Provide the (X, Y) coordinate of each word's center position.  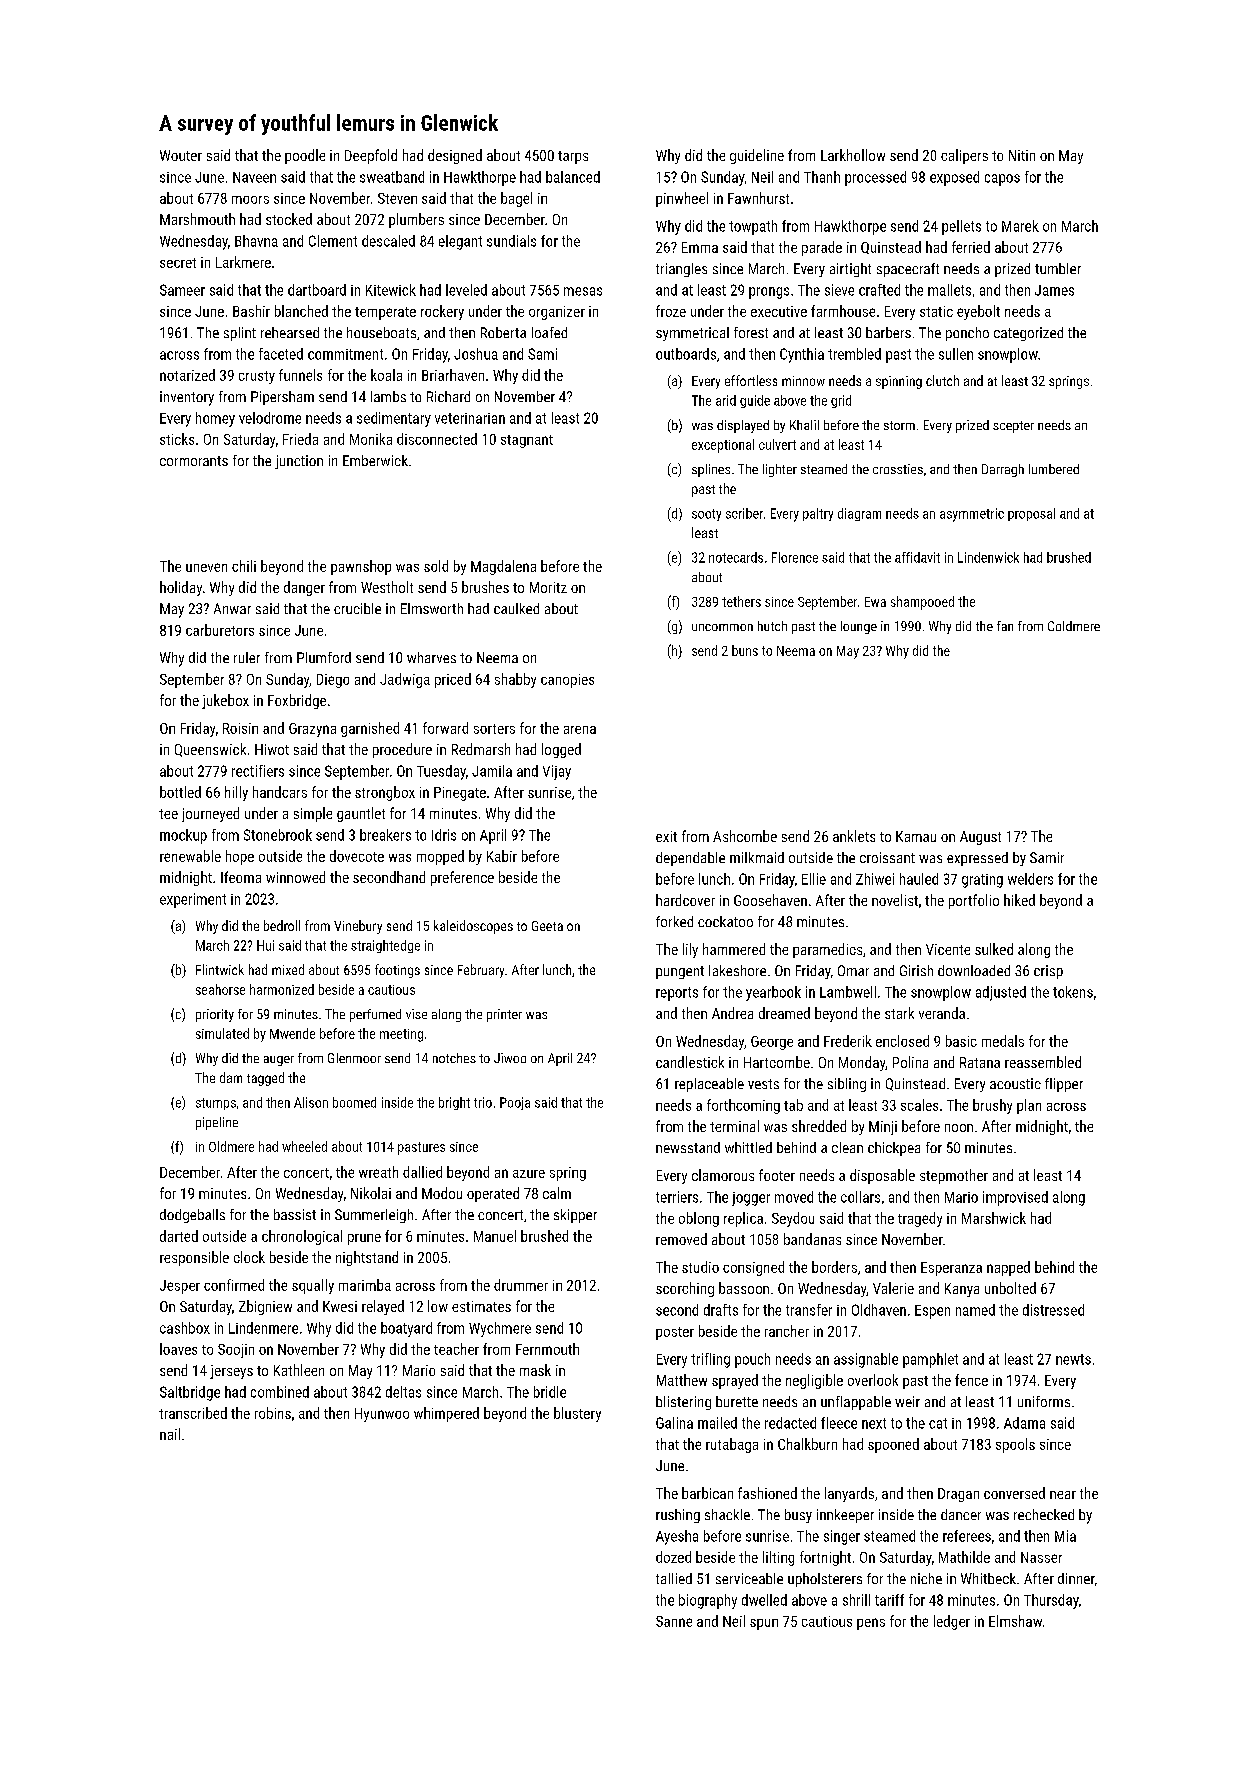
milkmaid (757, 857)
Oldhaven (879, 1310)
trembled (854, 354)
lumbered (1054, 469)
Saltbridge (190, 1393)
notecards (736, 557)
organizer (557, 313)
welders (1030, 879)
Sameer (182, 290)
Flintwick (220, 969)
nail (170, 1434)
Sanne (674, 1621)
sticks (177, 439)
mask (535, 1370)
